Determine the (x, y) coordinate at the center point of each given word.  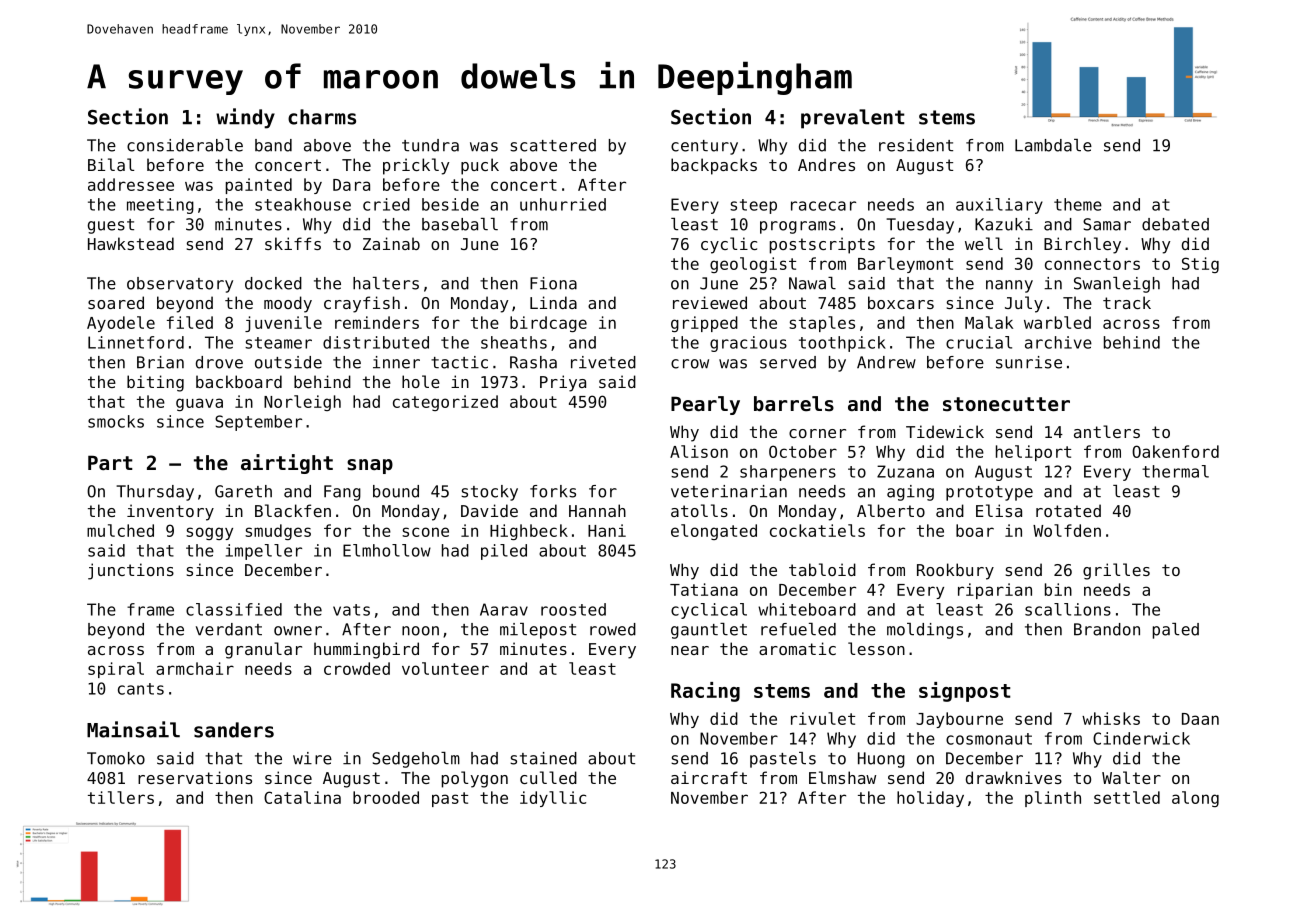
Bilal (111, 164)
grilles (1116, 571)
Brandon (1107, 629)
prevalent (853, 119)
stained (543, 758)
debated (1175, 224)
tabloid (822, 569)
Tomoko (116, 758)
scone (425, 532)
